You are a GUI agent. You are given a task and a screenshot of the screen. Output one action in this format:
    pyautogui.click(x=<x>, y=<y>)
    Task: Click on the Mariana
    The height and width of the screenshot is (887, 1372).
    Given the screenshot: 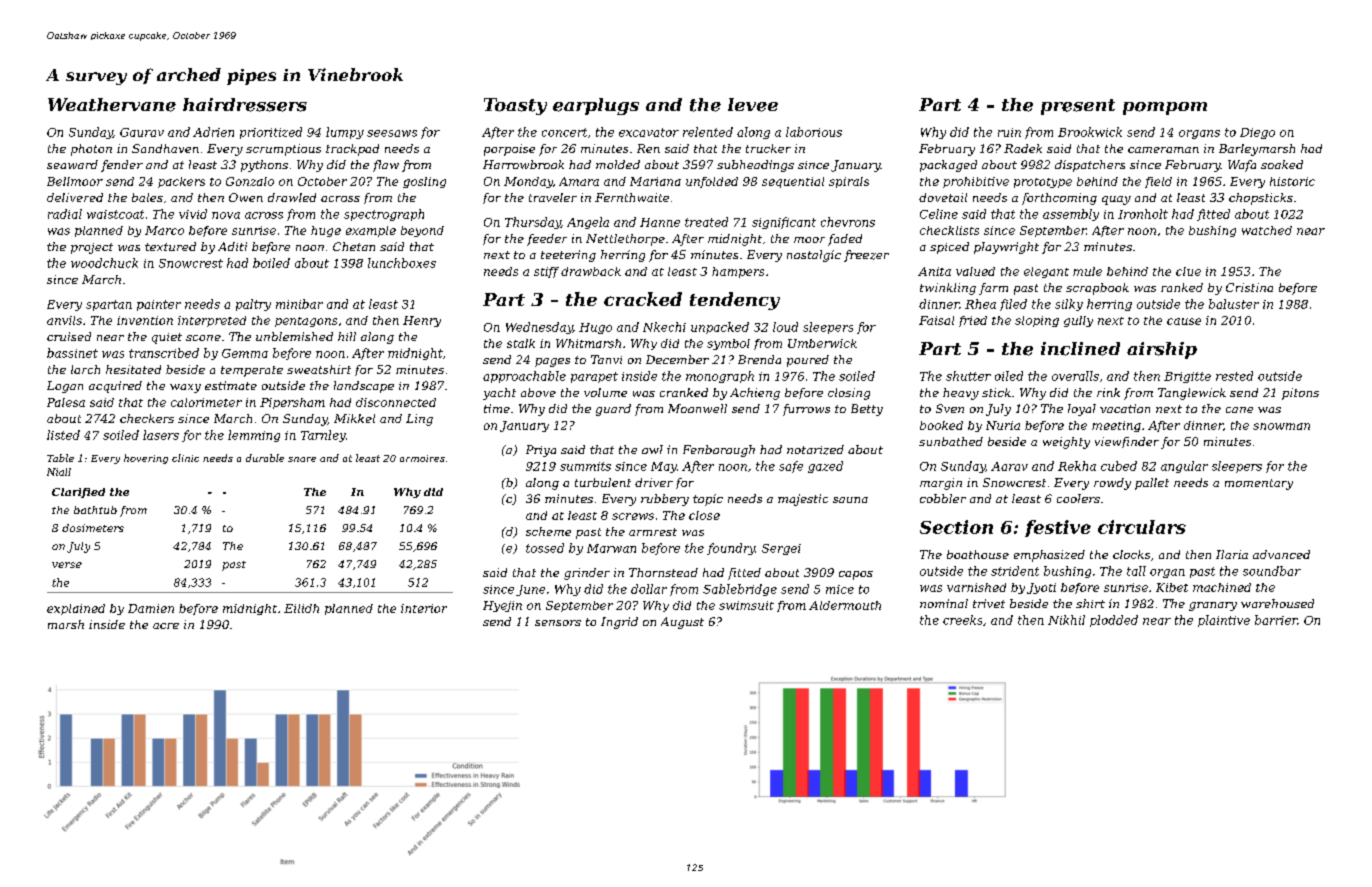 What is the action you would take?
    pyautogui.click(x=655, y=181)
